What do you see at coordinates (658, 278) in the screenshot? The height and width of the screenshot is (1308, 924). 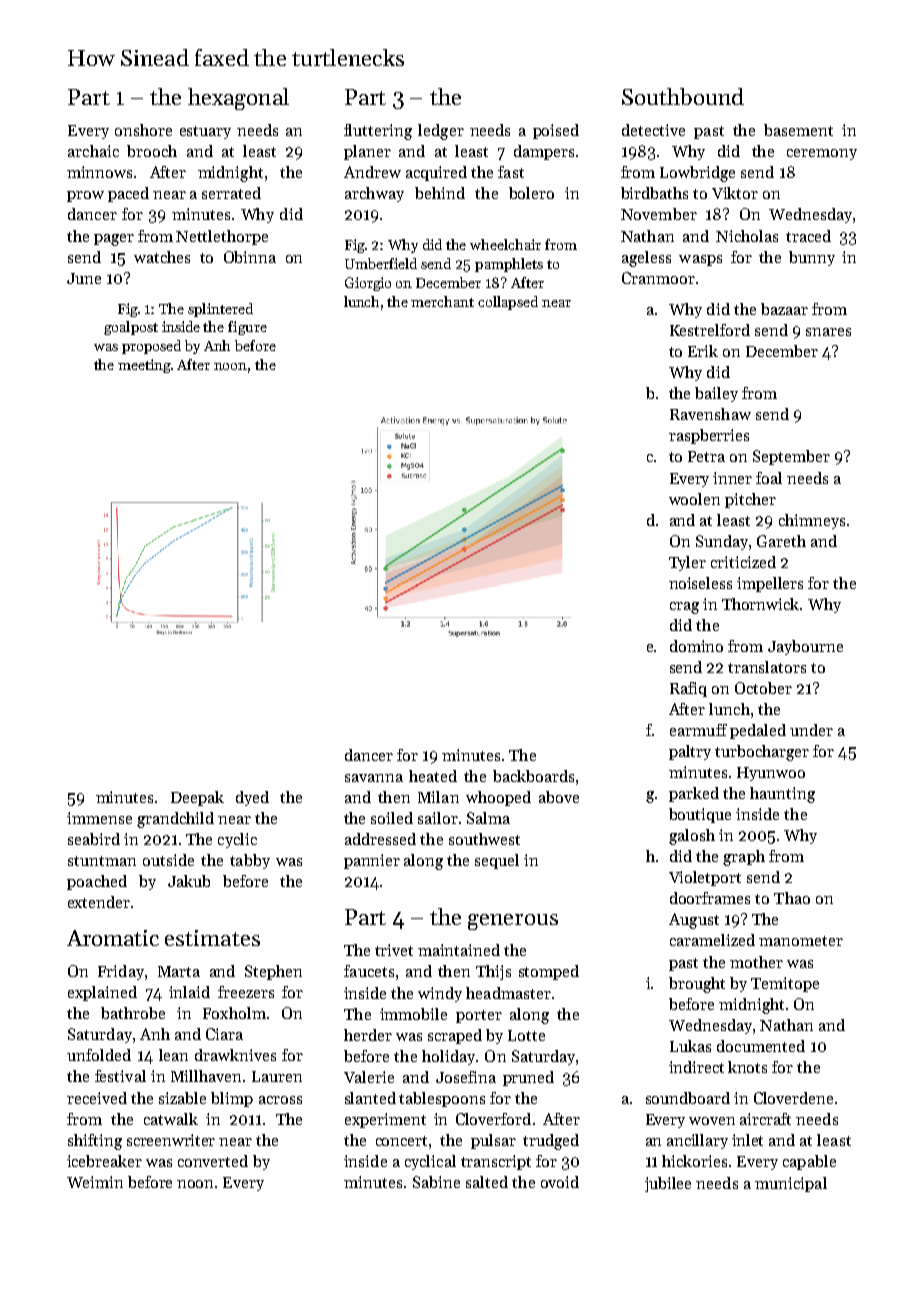 I see `Cranmoor` at bounding box center [658, 278].
